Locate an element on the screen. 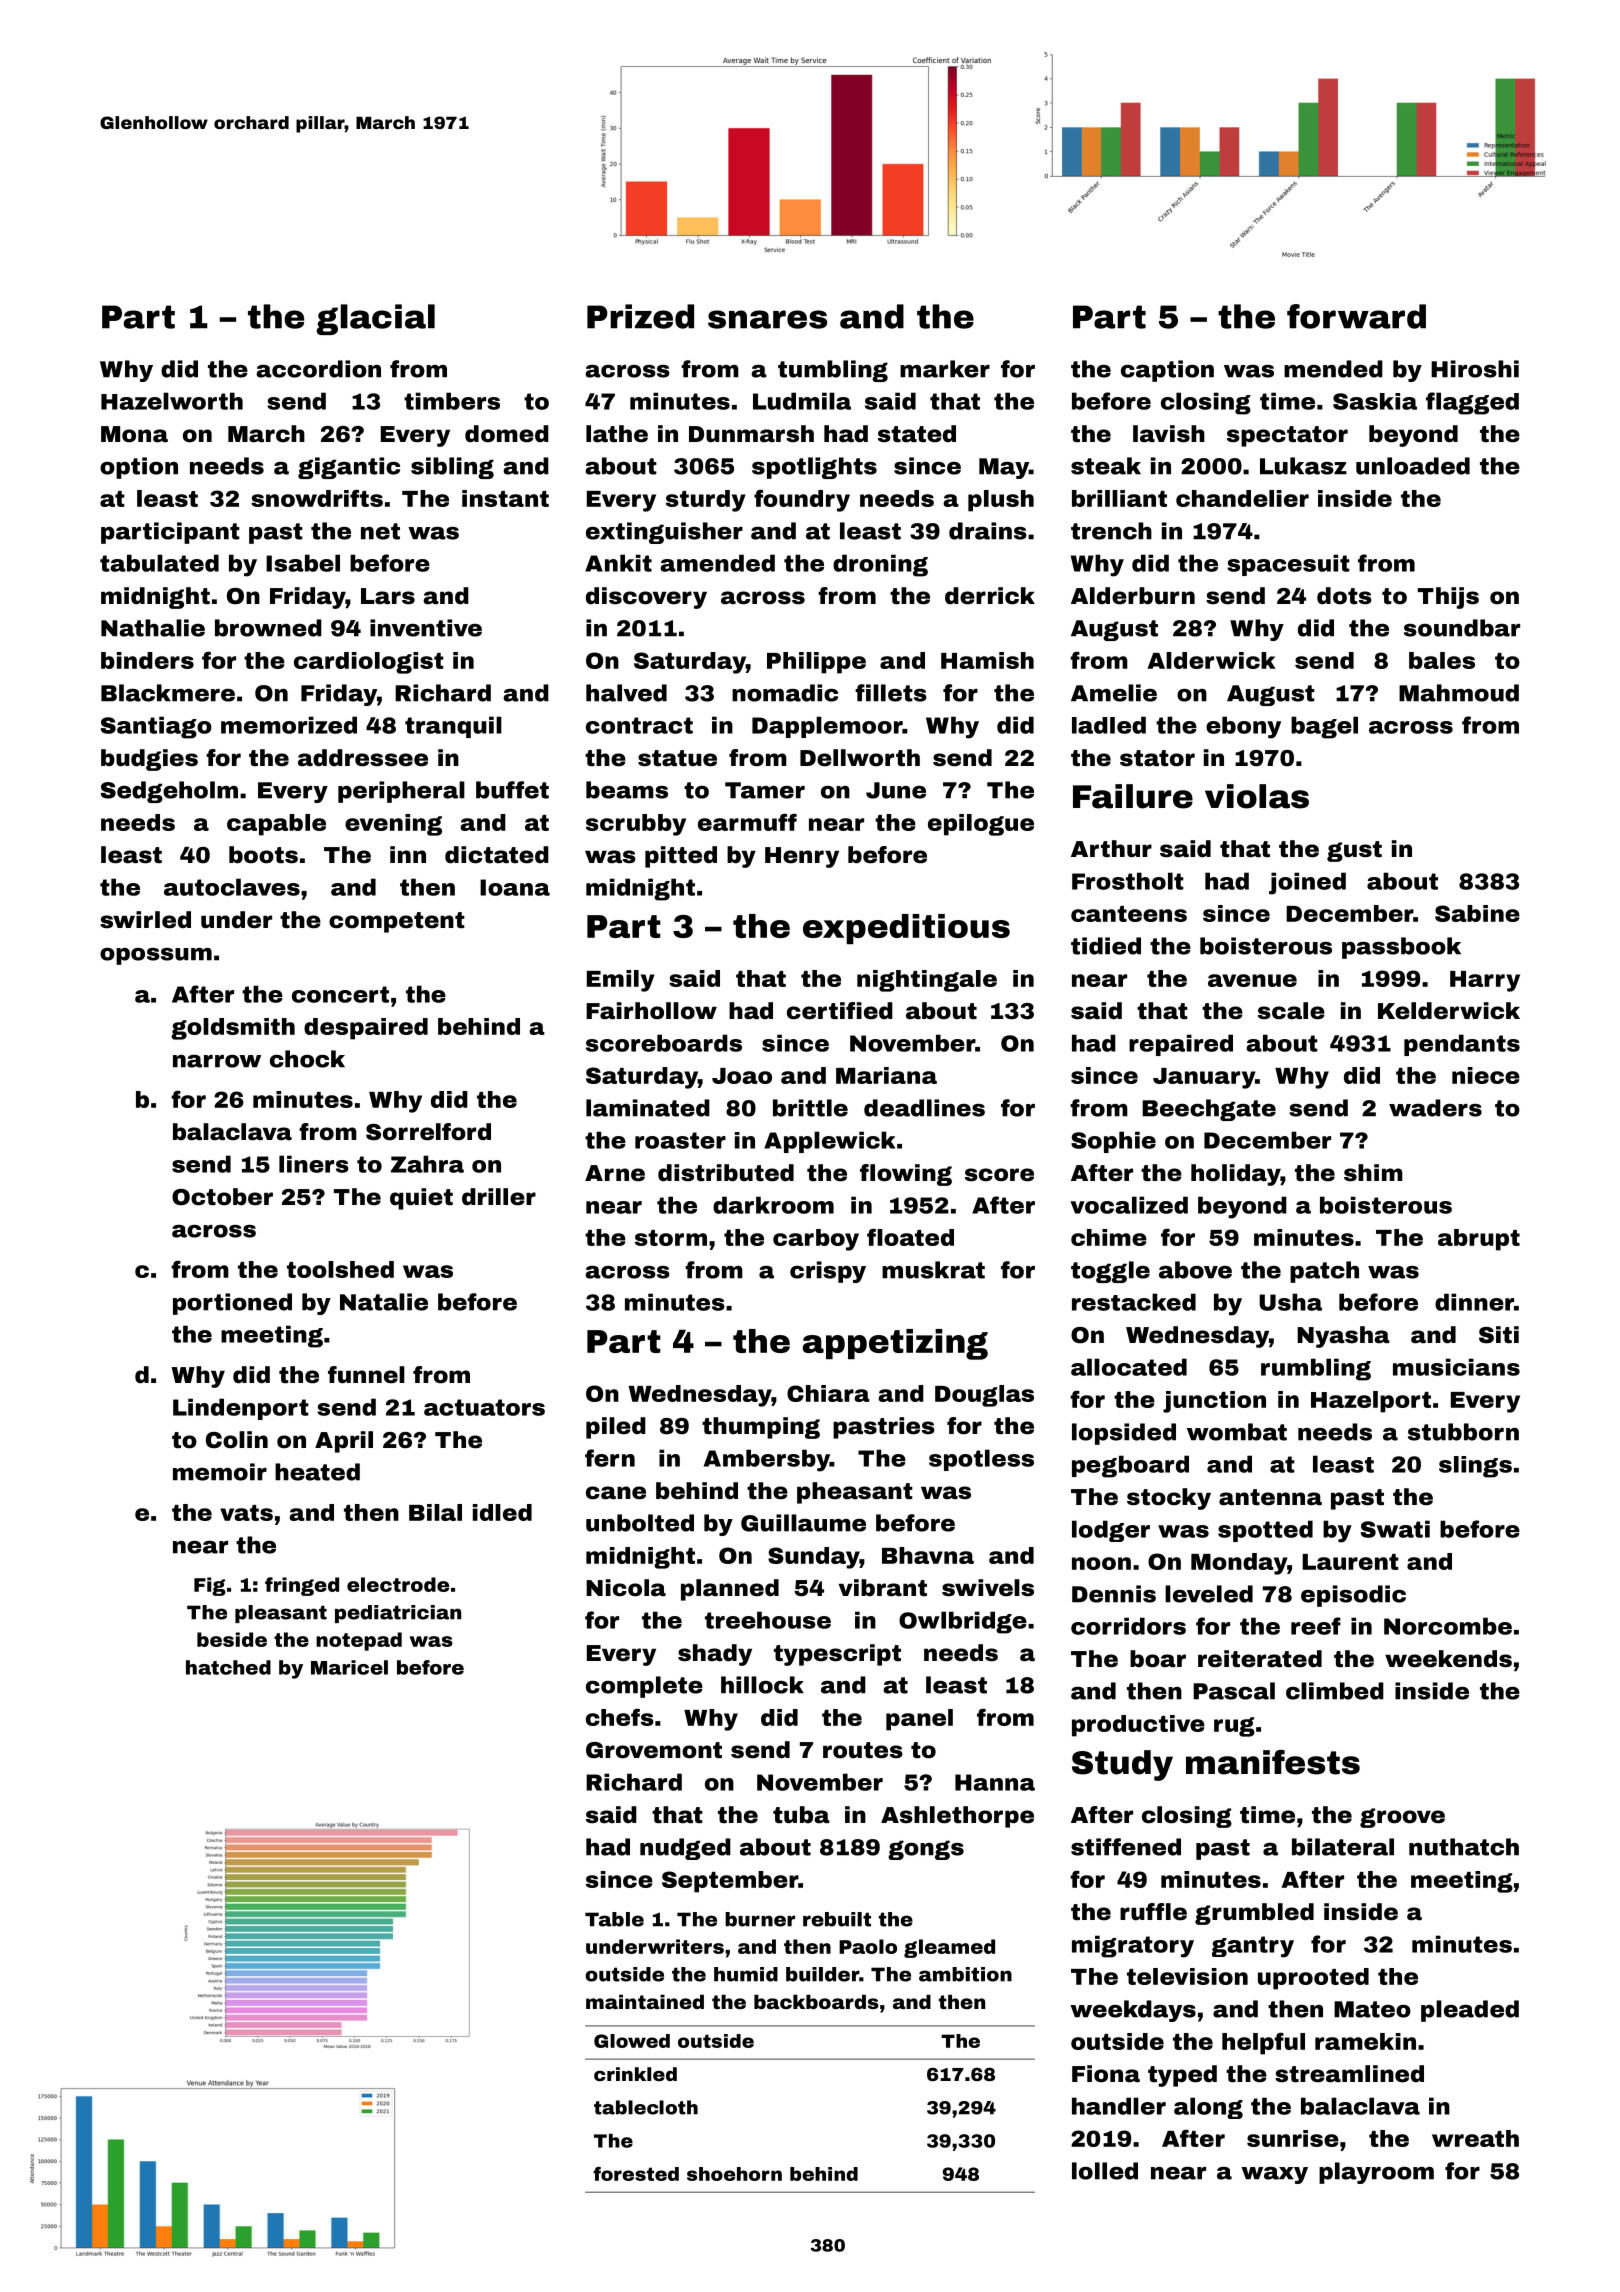 The width and height of the screenshot is (1620, 2292). glacial is located at coordinates (375, 319).
